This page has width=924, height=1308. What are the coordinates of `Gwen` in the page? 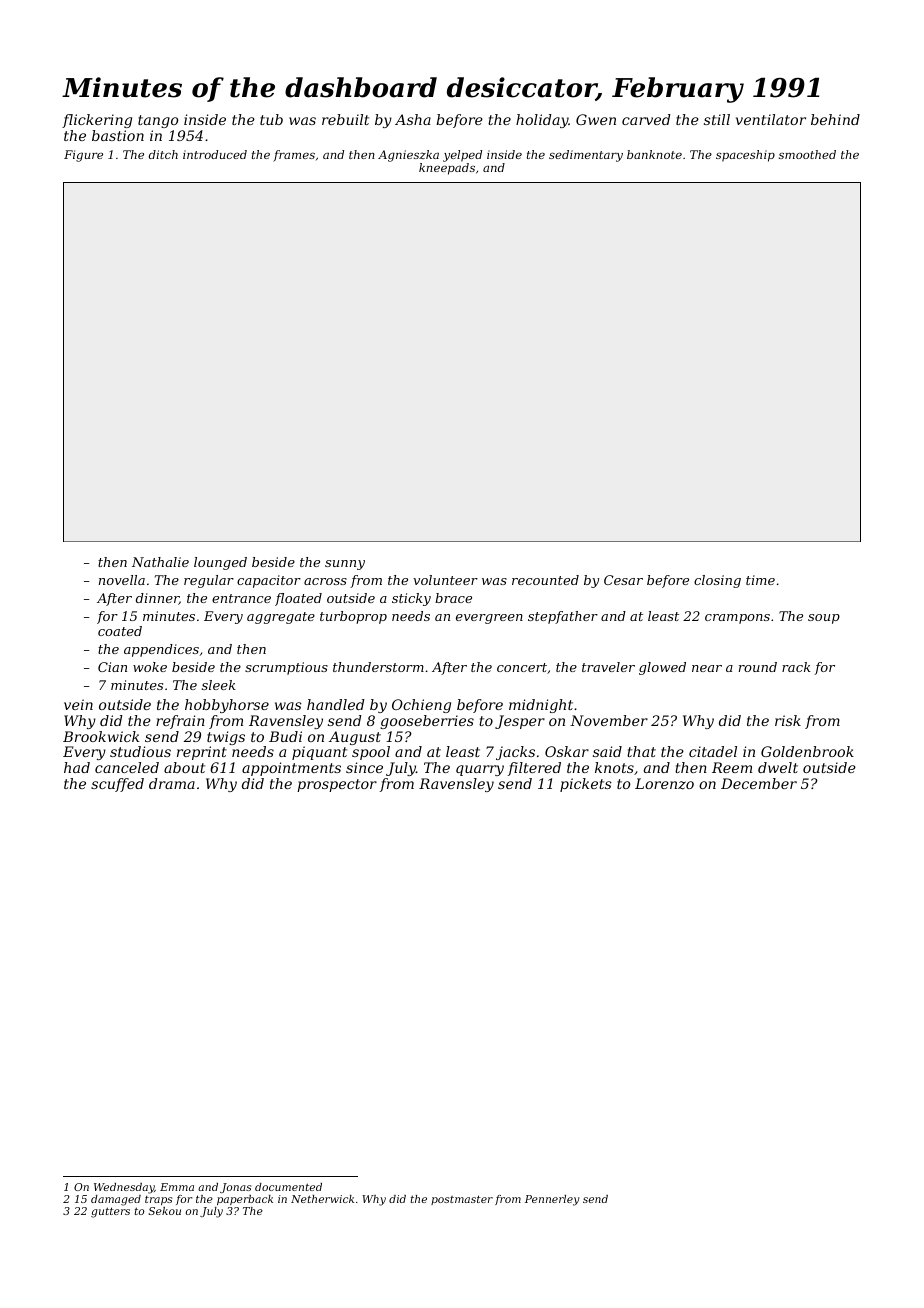 It's located at (596, 119).
